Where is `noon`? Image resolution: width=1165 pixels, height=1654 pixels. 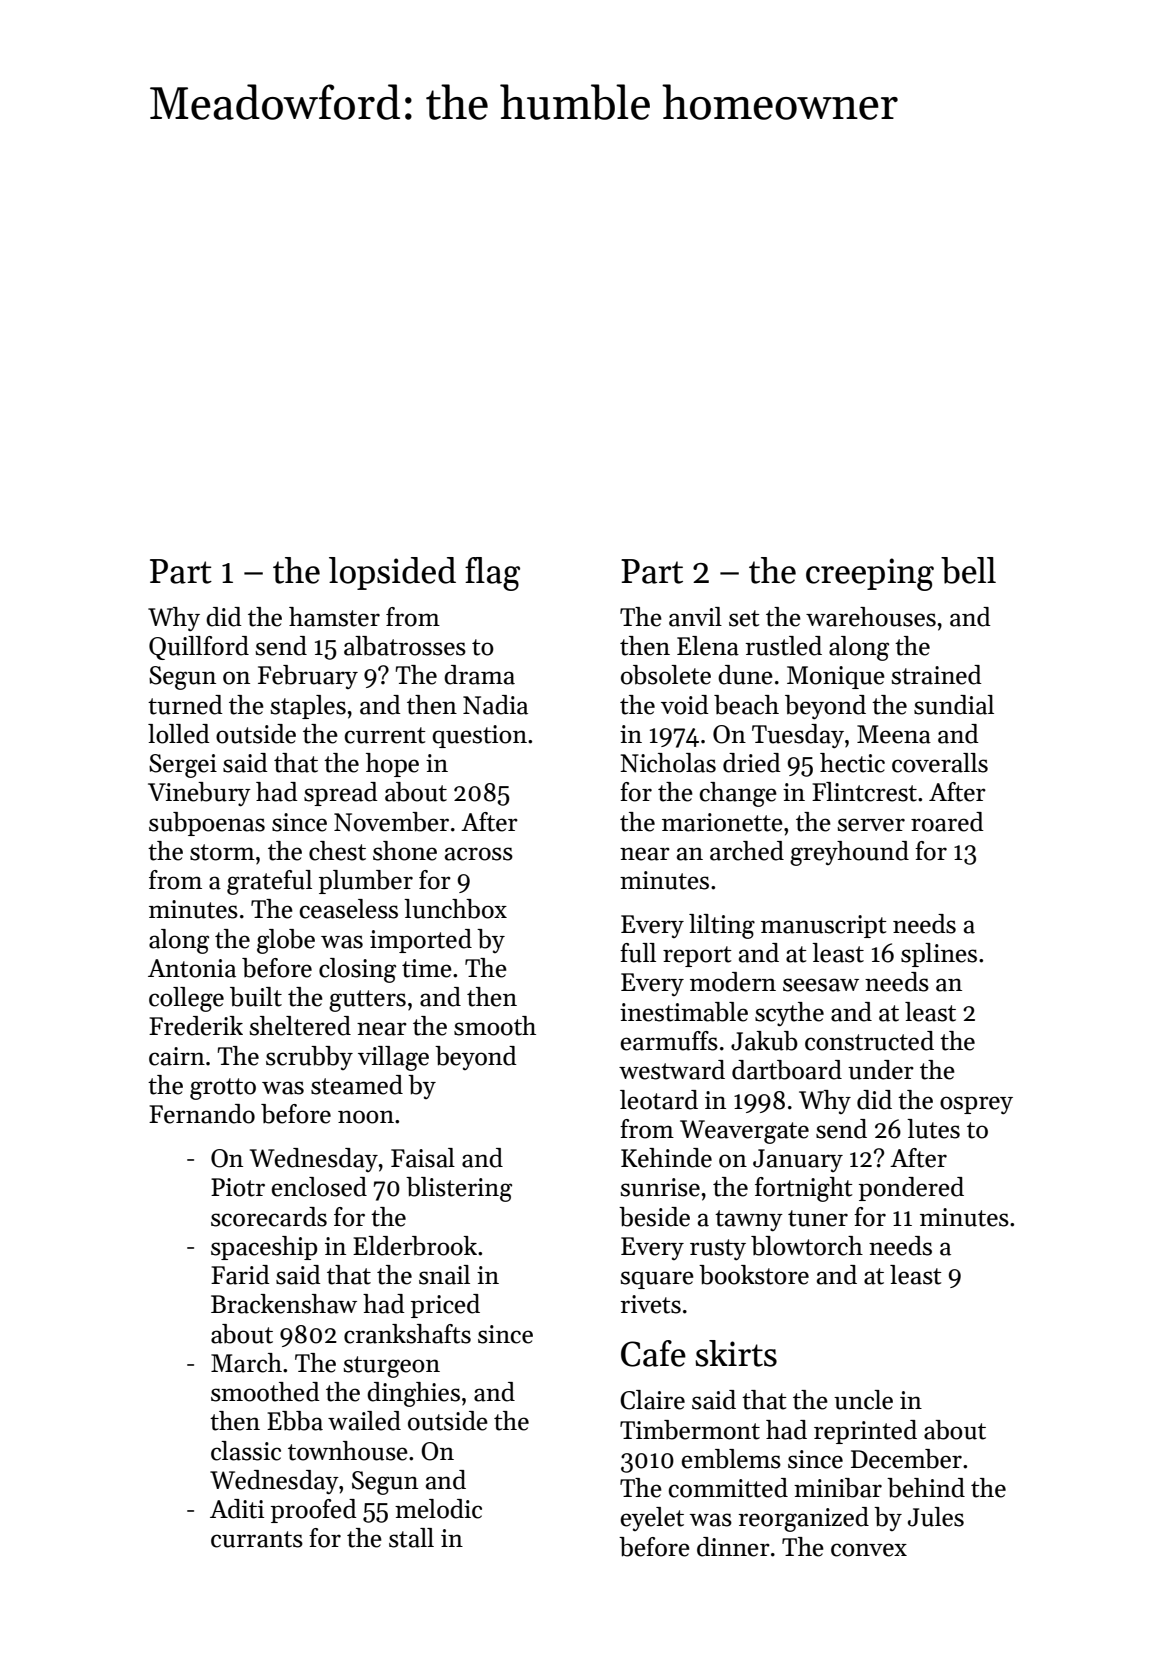
noon is located at coordinates (366, 1117).
